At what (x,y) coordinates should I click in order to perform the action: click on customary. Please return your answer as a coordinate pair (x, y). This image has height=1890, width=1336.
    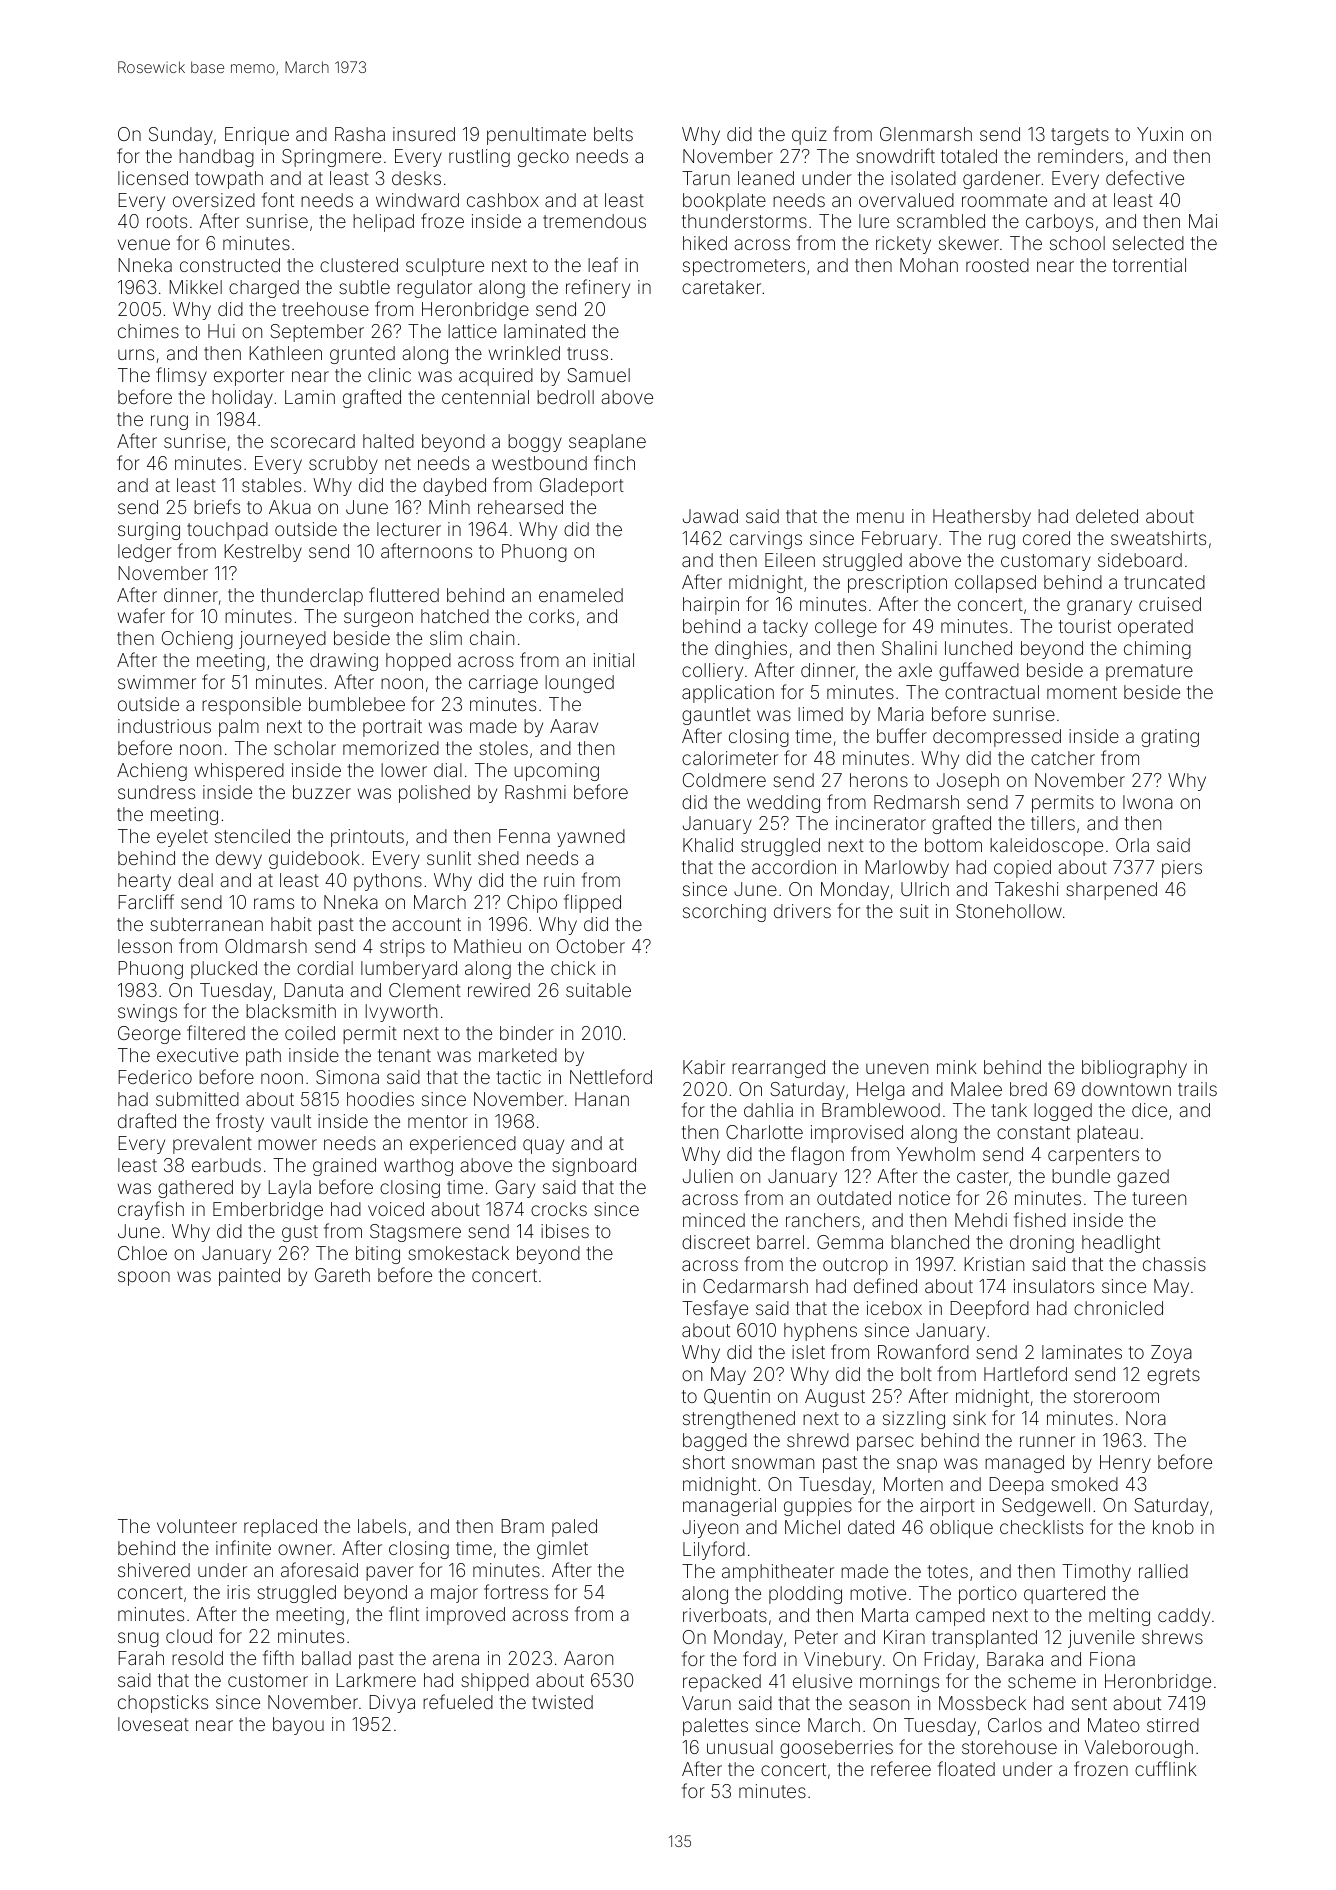
    Looking at the image, I should click on (1046, 562).
